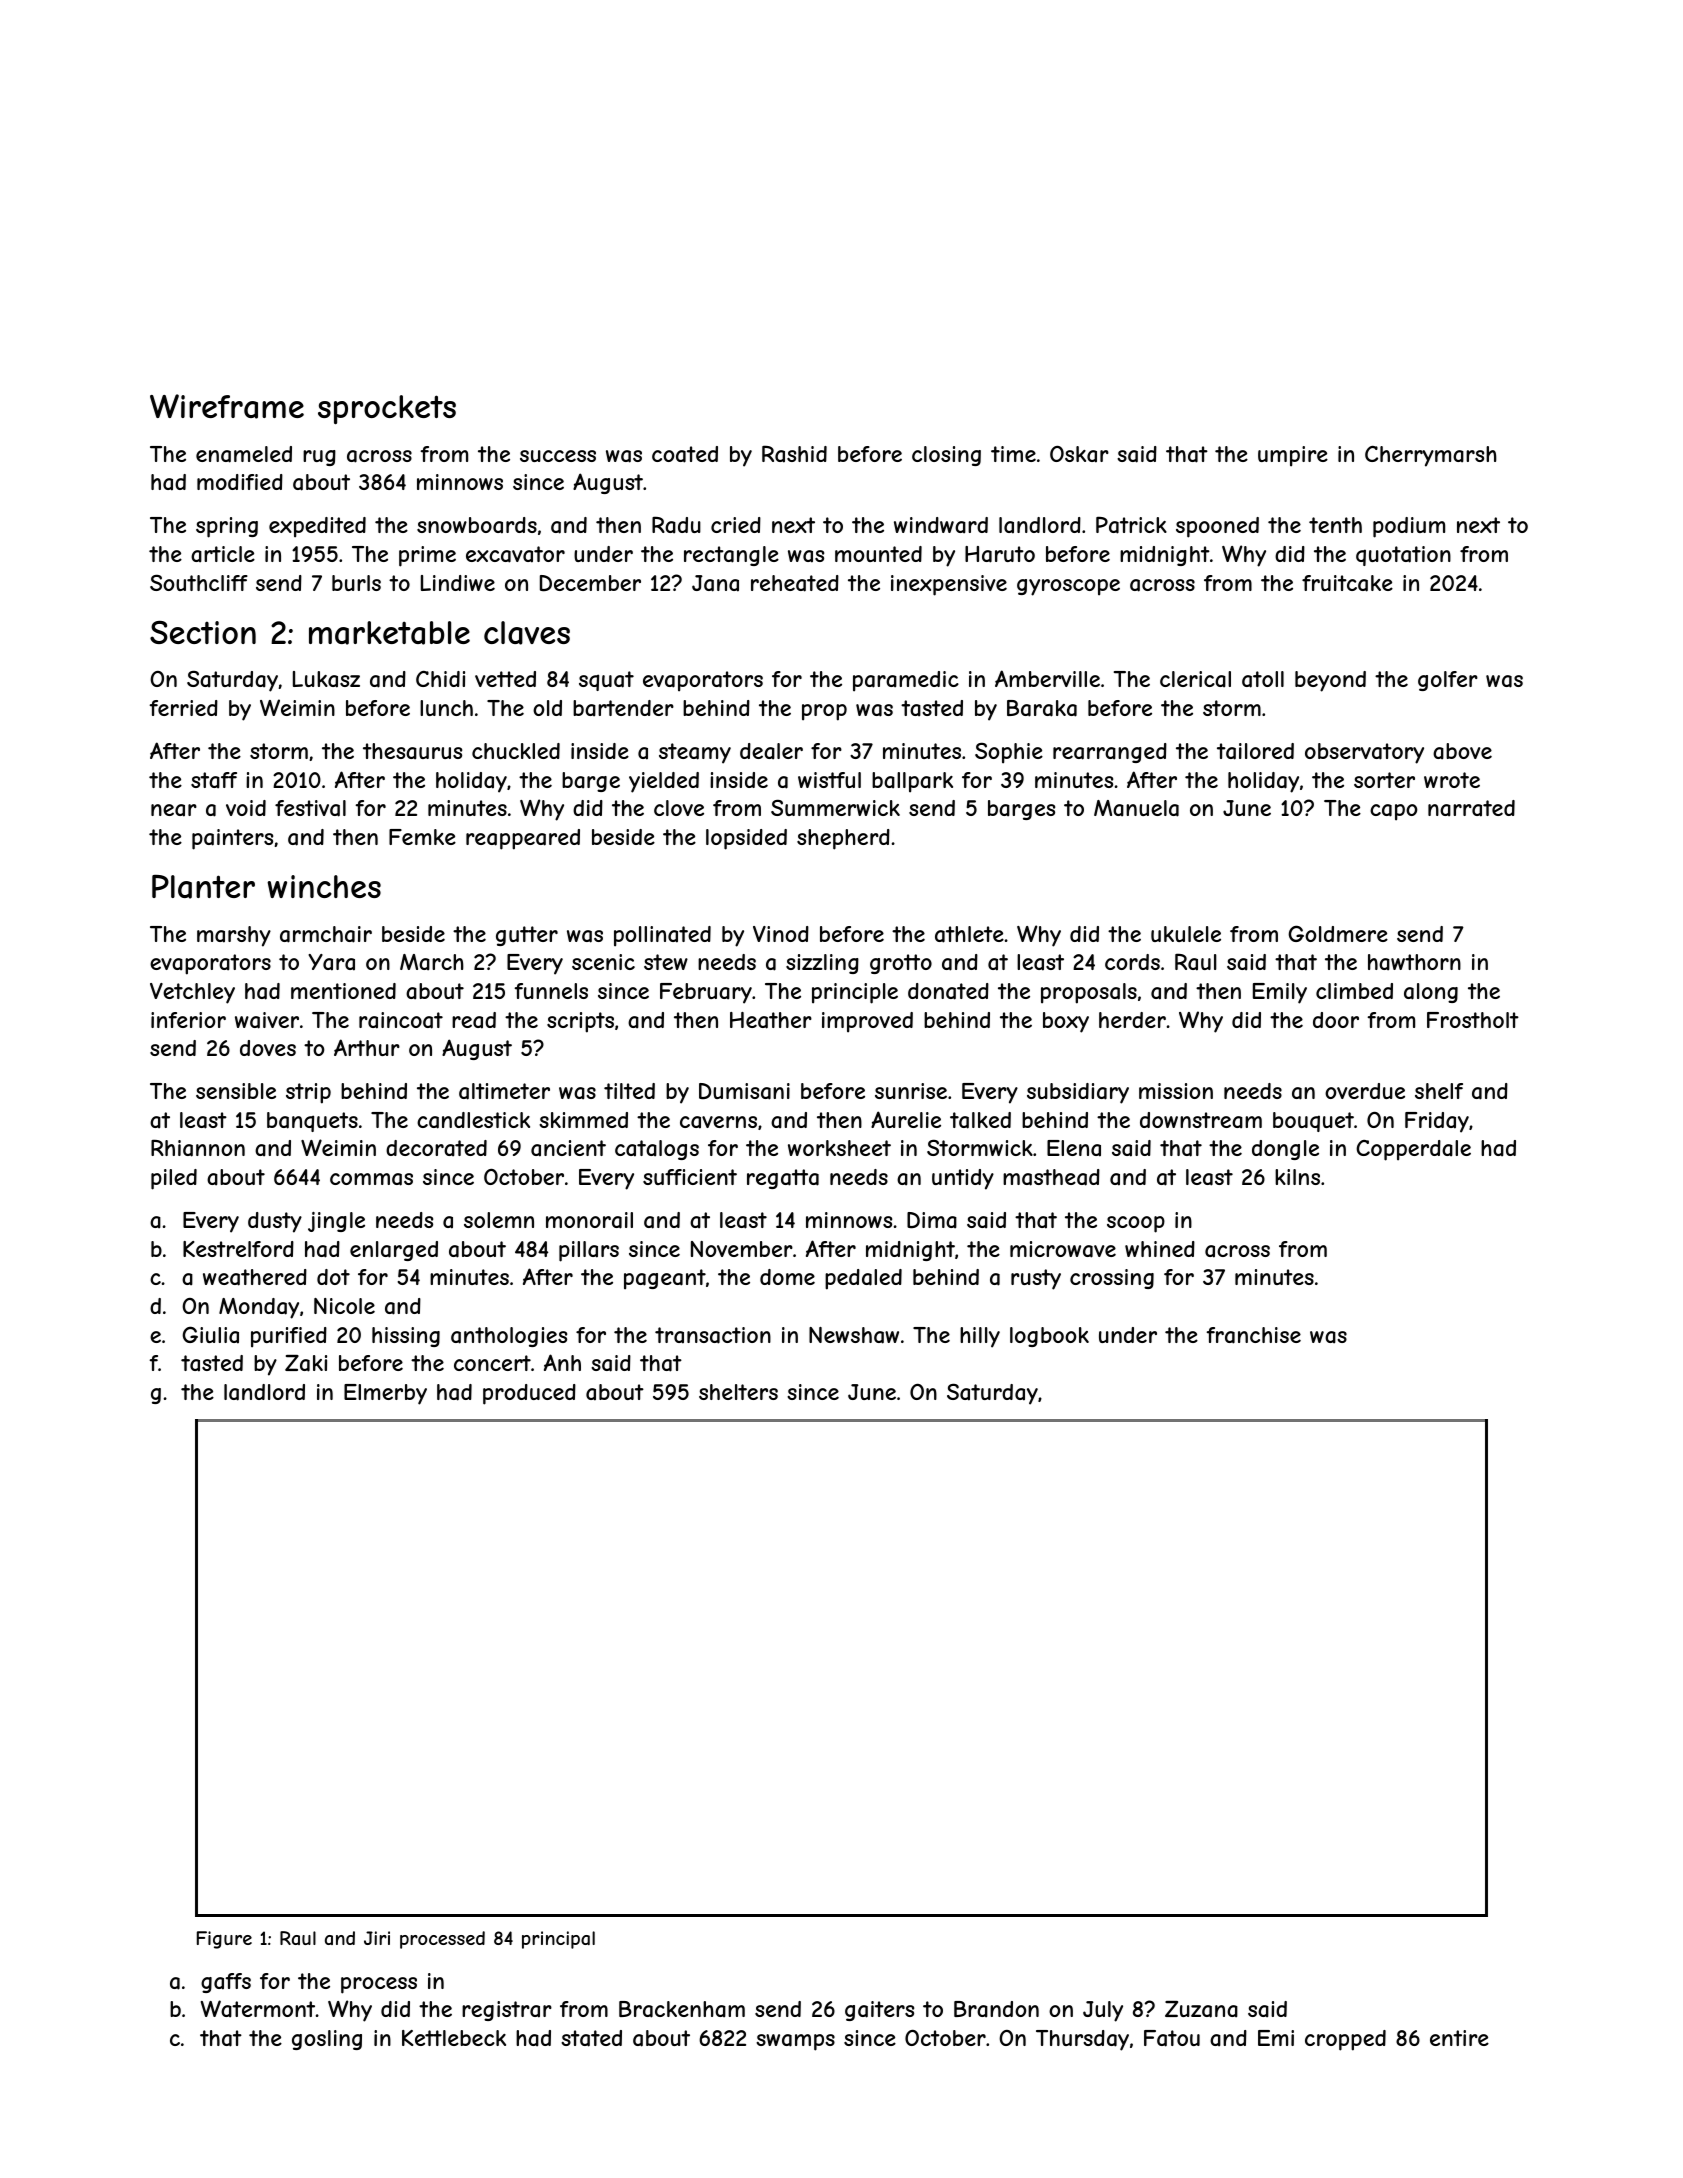 The width and height of the page is (1683, 2178). What do you see at coordinates (946, 456) in the page?
I see `closing` at bounding box center [946, 456].
